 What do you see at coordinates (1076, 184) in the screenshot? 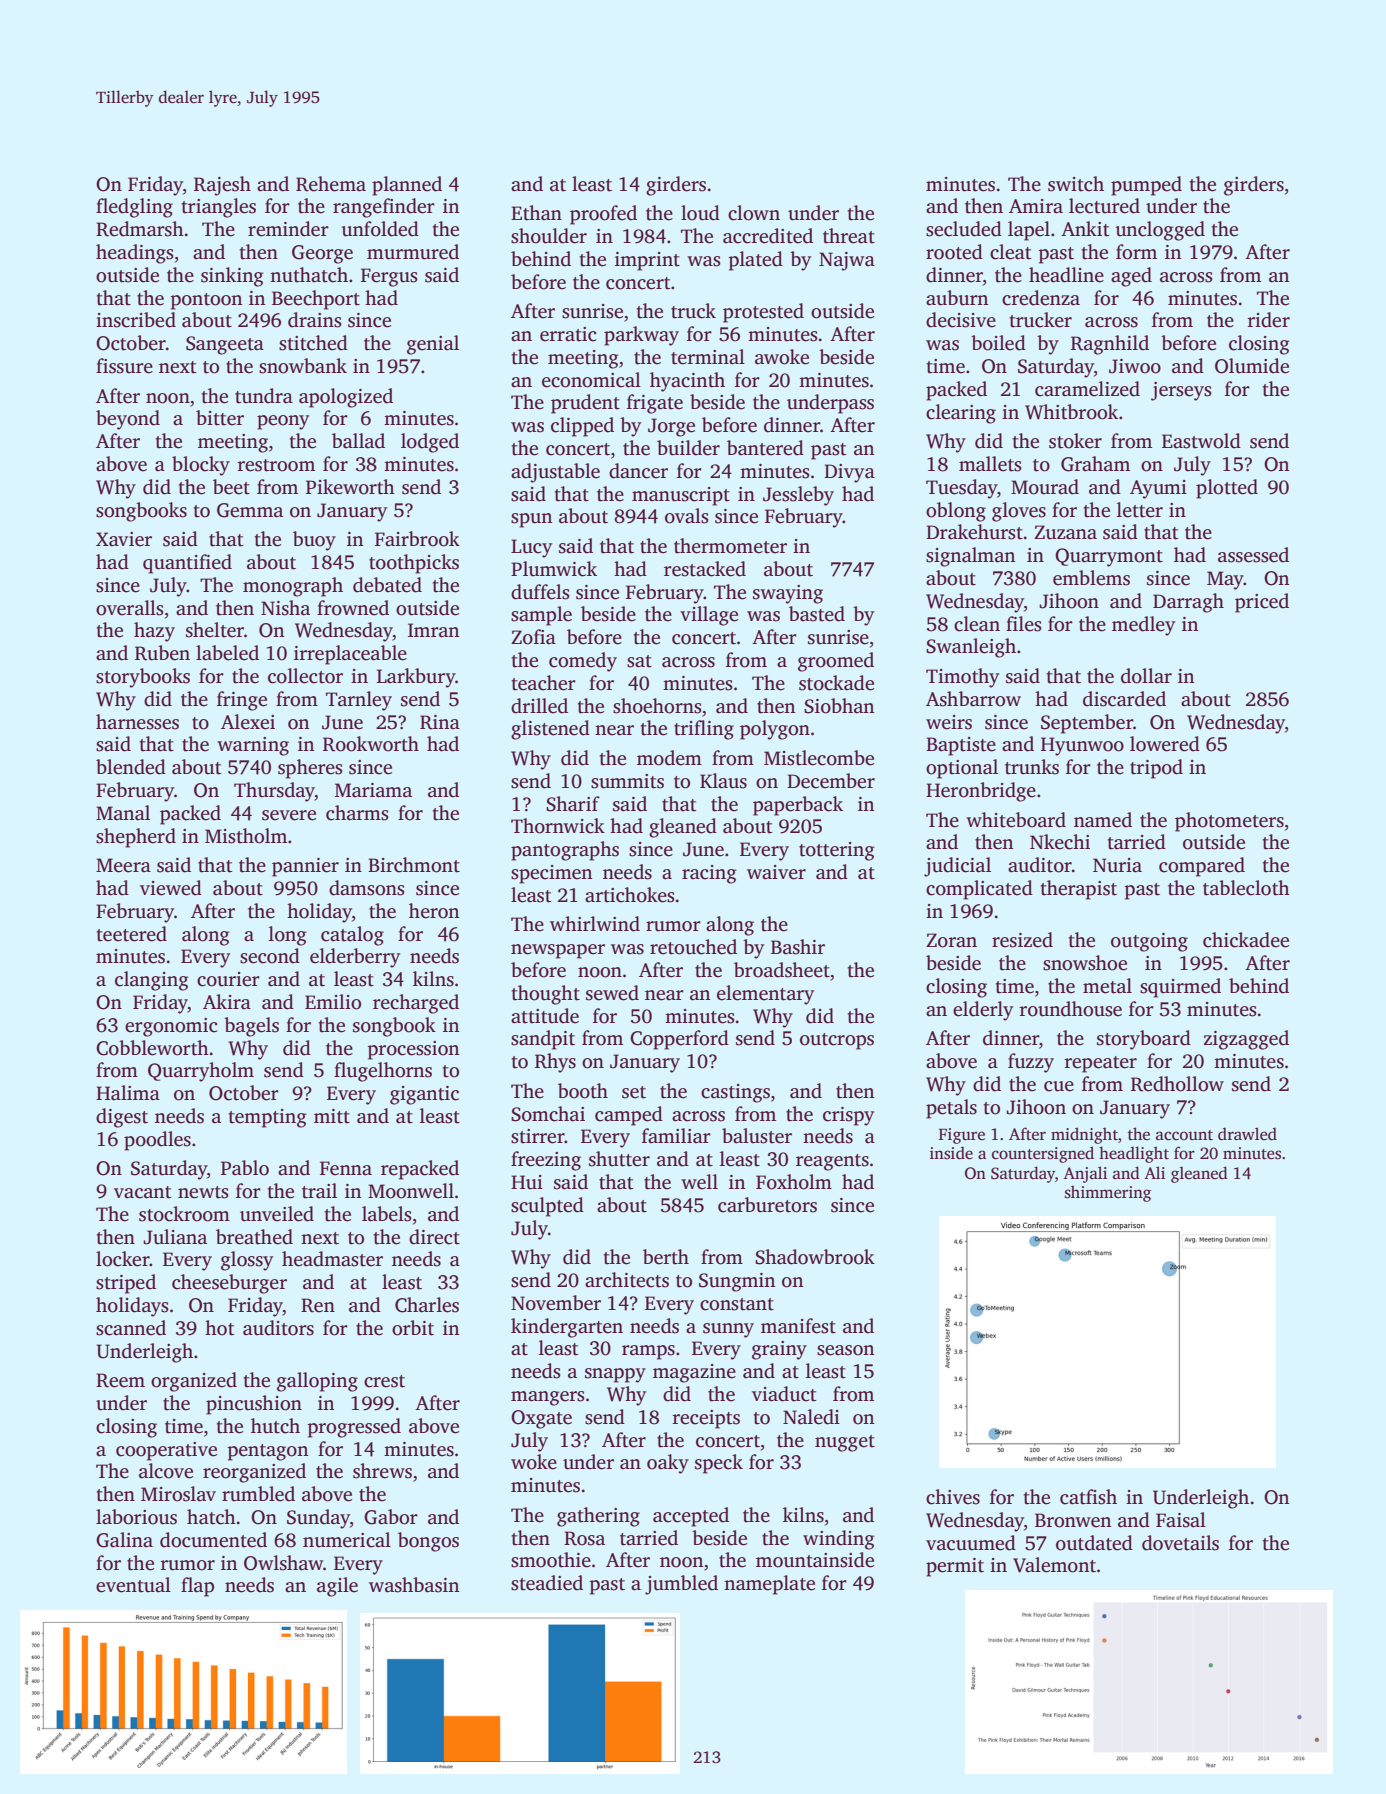
I see `switch` at bounding box center [1076, 184].
